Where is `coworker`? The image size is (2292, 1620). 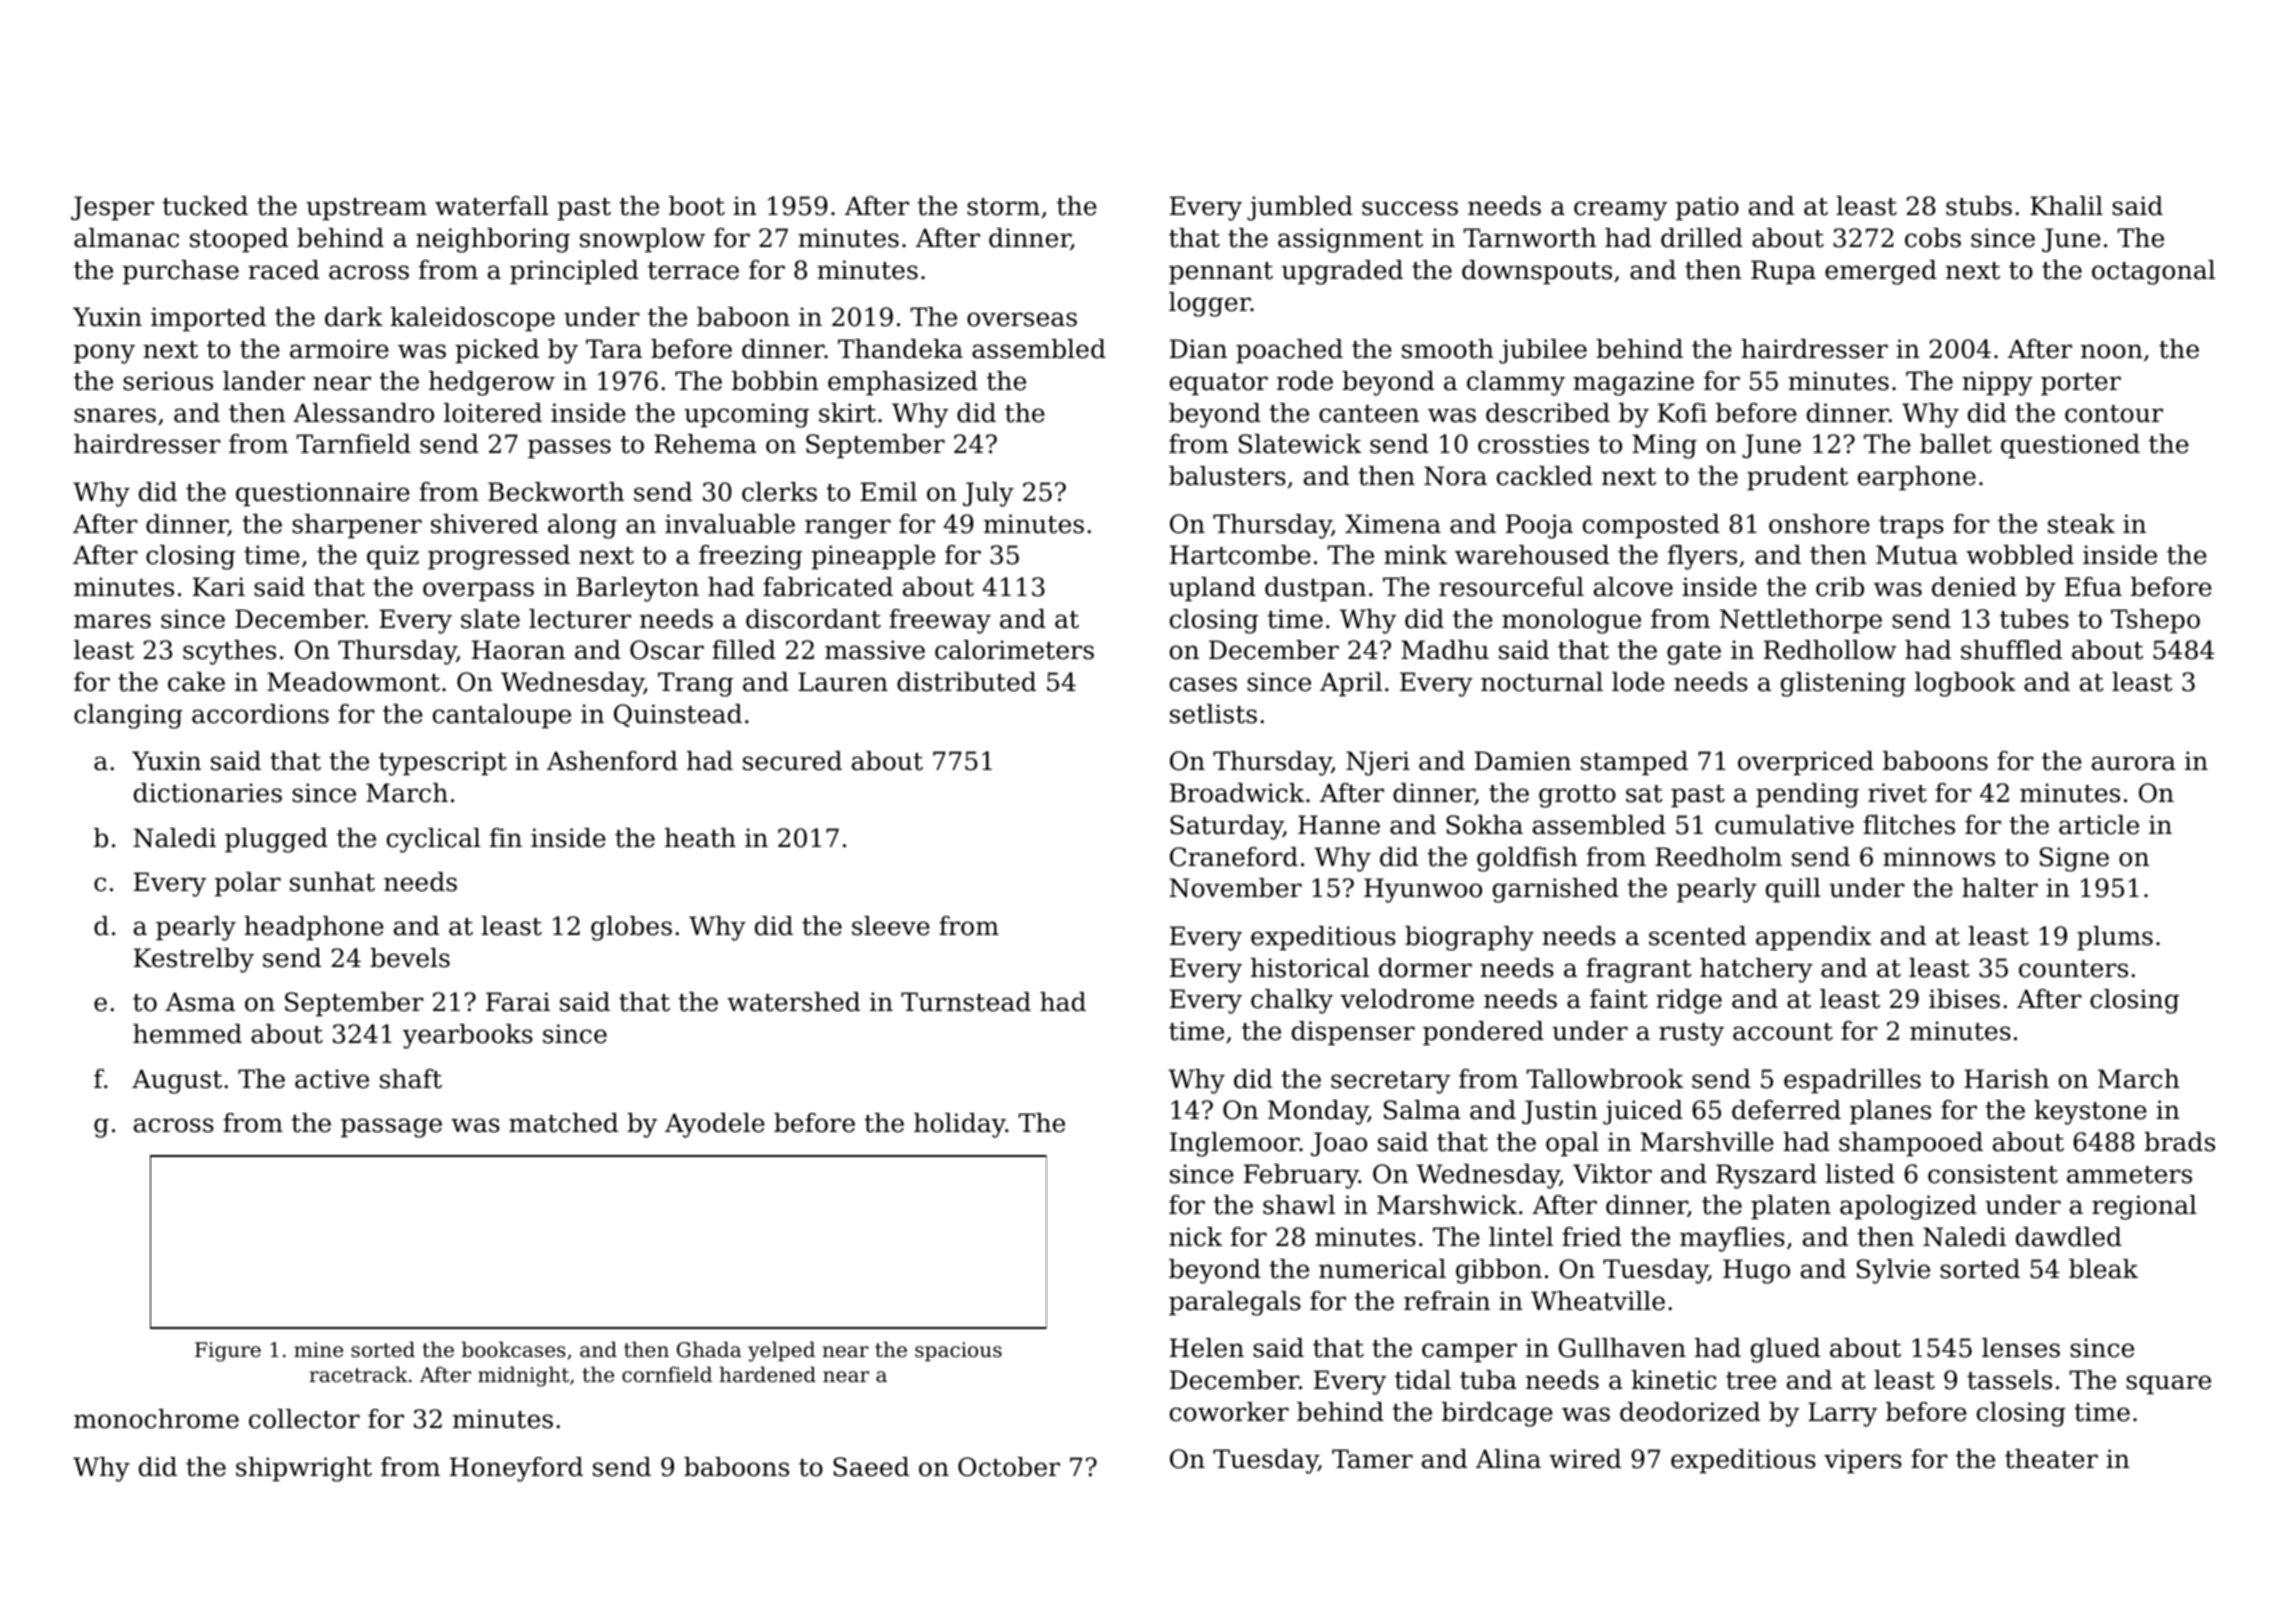 coworker is located at coordinates (1229, 1412).
